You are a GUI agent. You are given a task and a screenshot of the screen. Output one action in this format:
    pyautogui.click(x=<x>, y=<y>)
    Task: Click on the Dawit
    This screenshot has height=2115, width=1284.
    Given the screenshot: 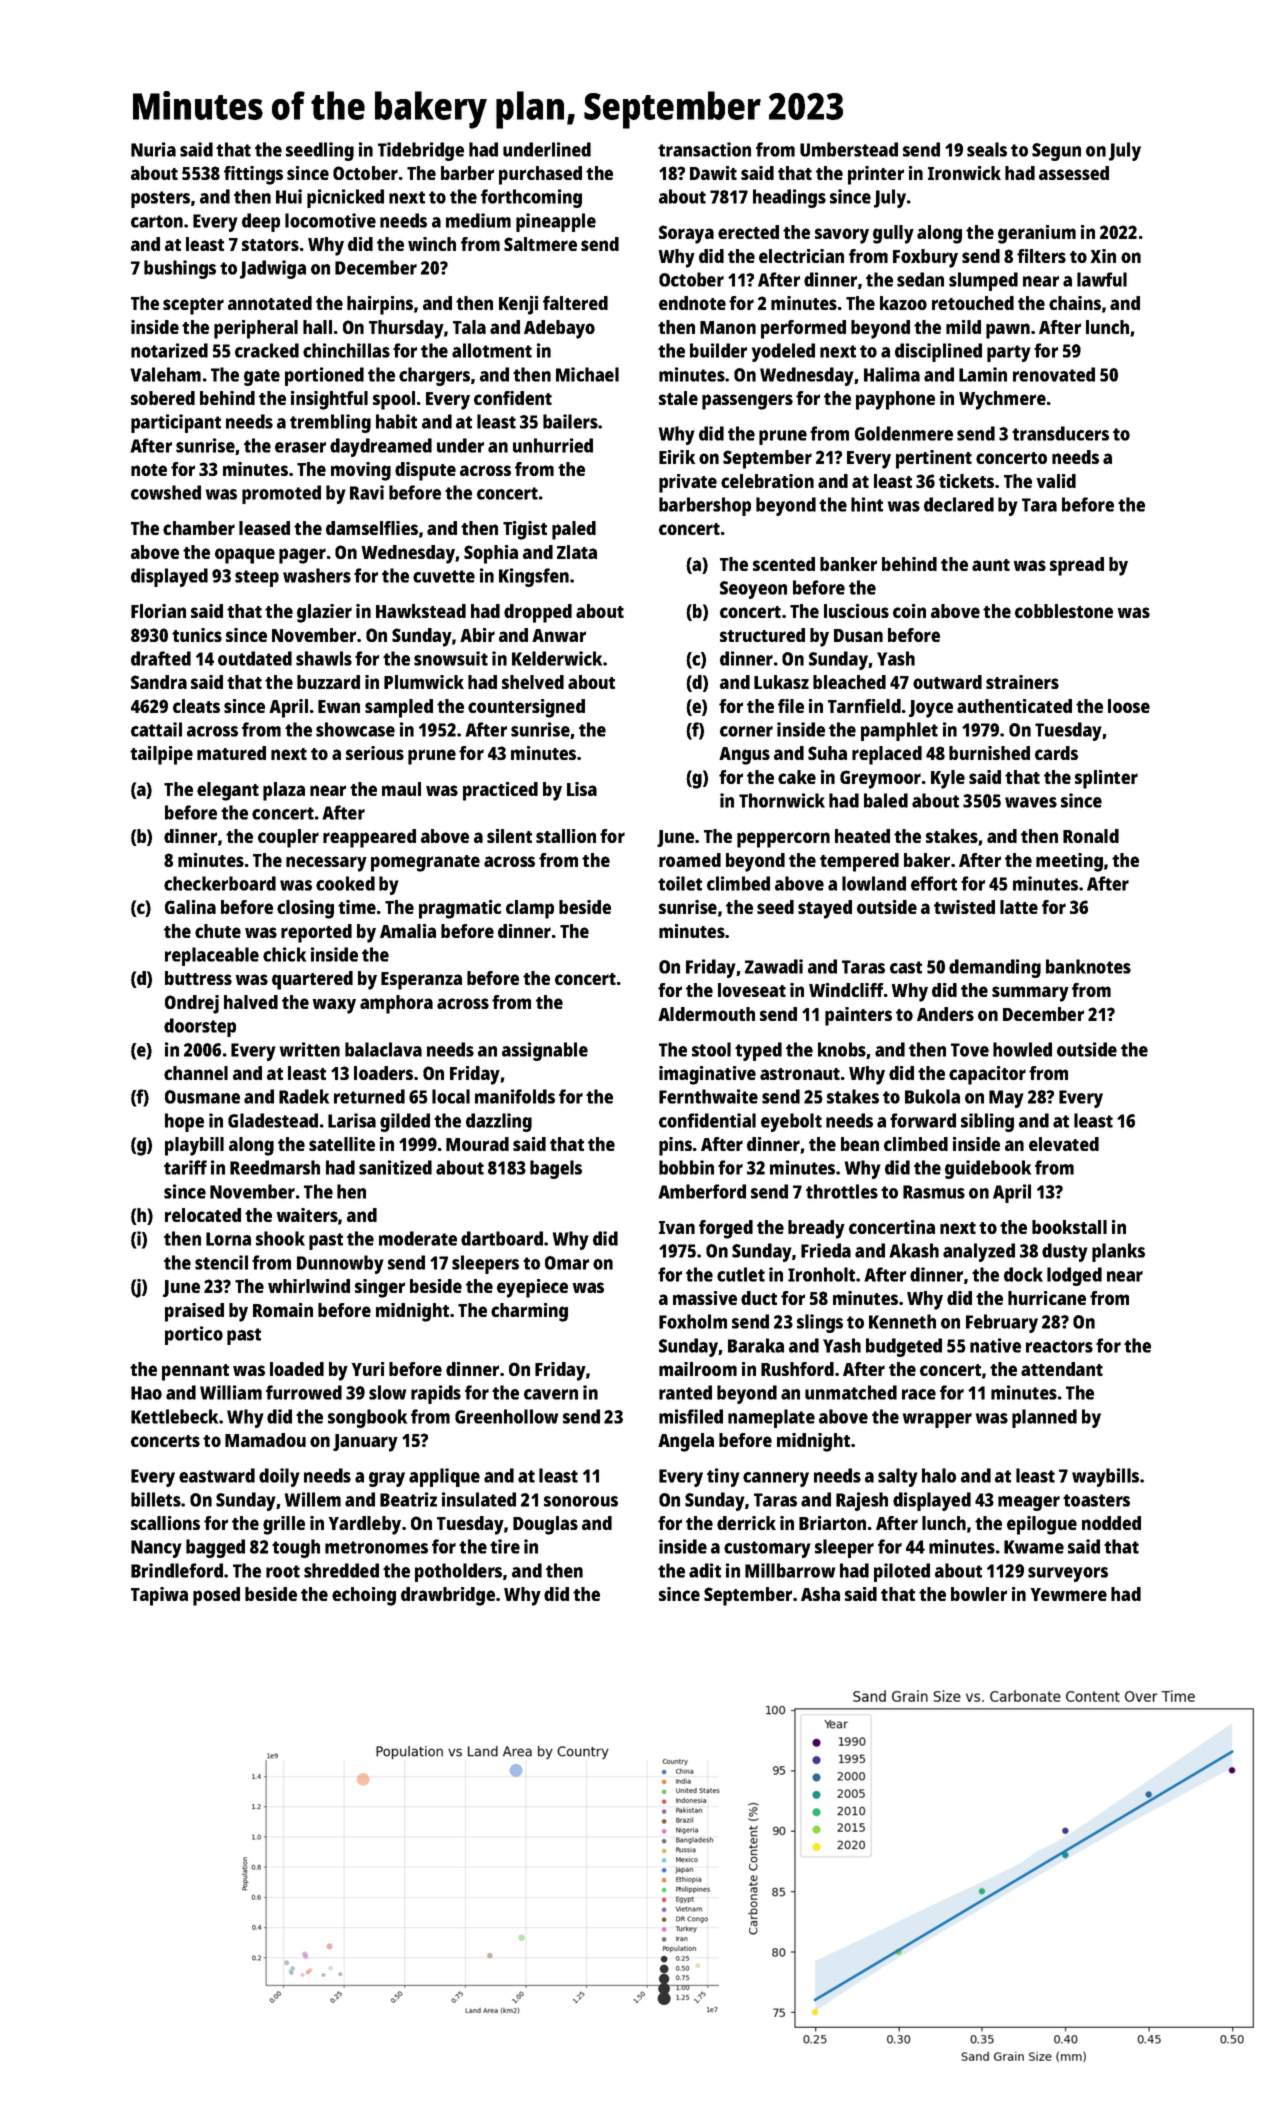 What is the action you would take?
    pyautogui.click(x=713, y=173)
